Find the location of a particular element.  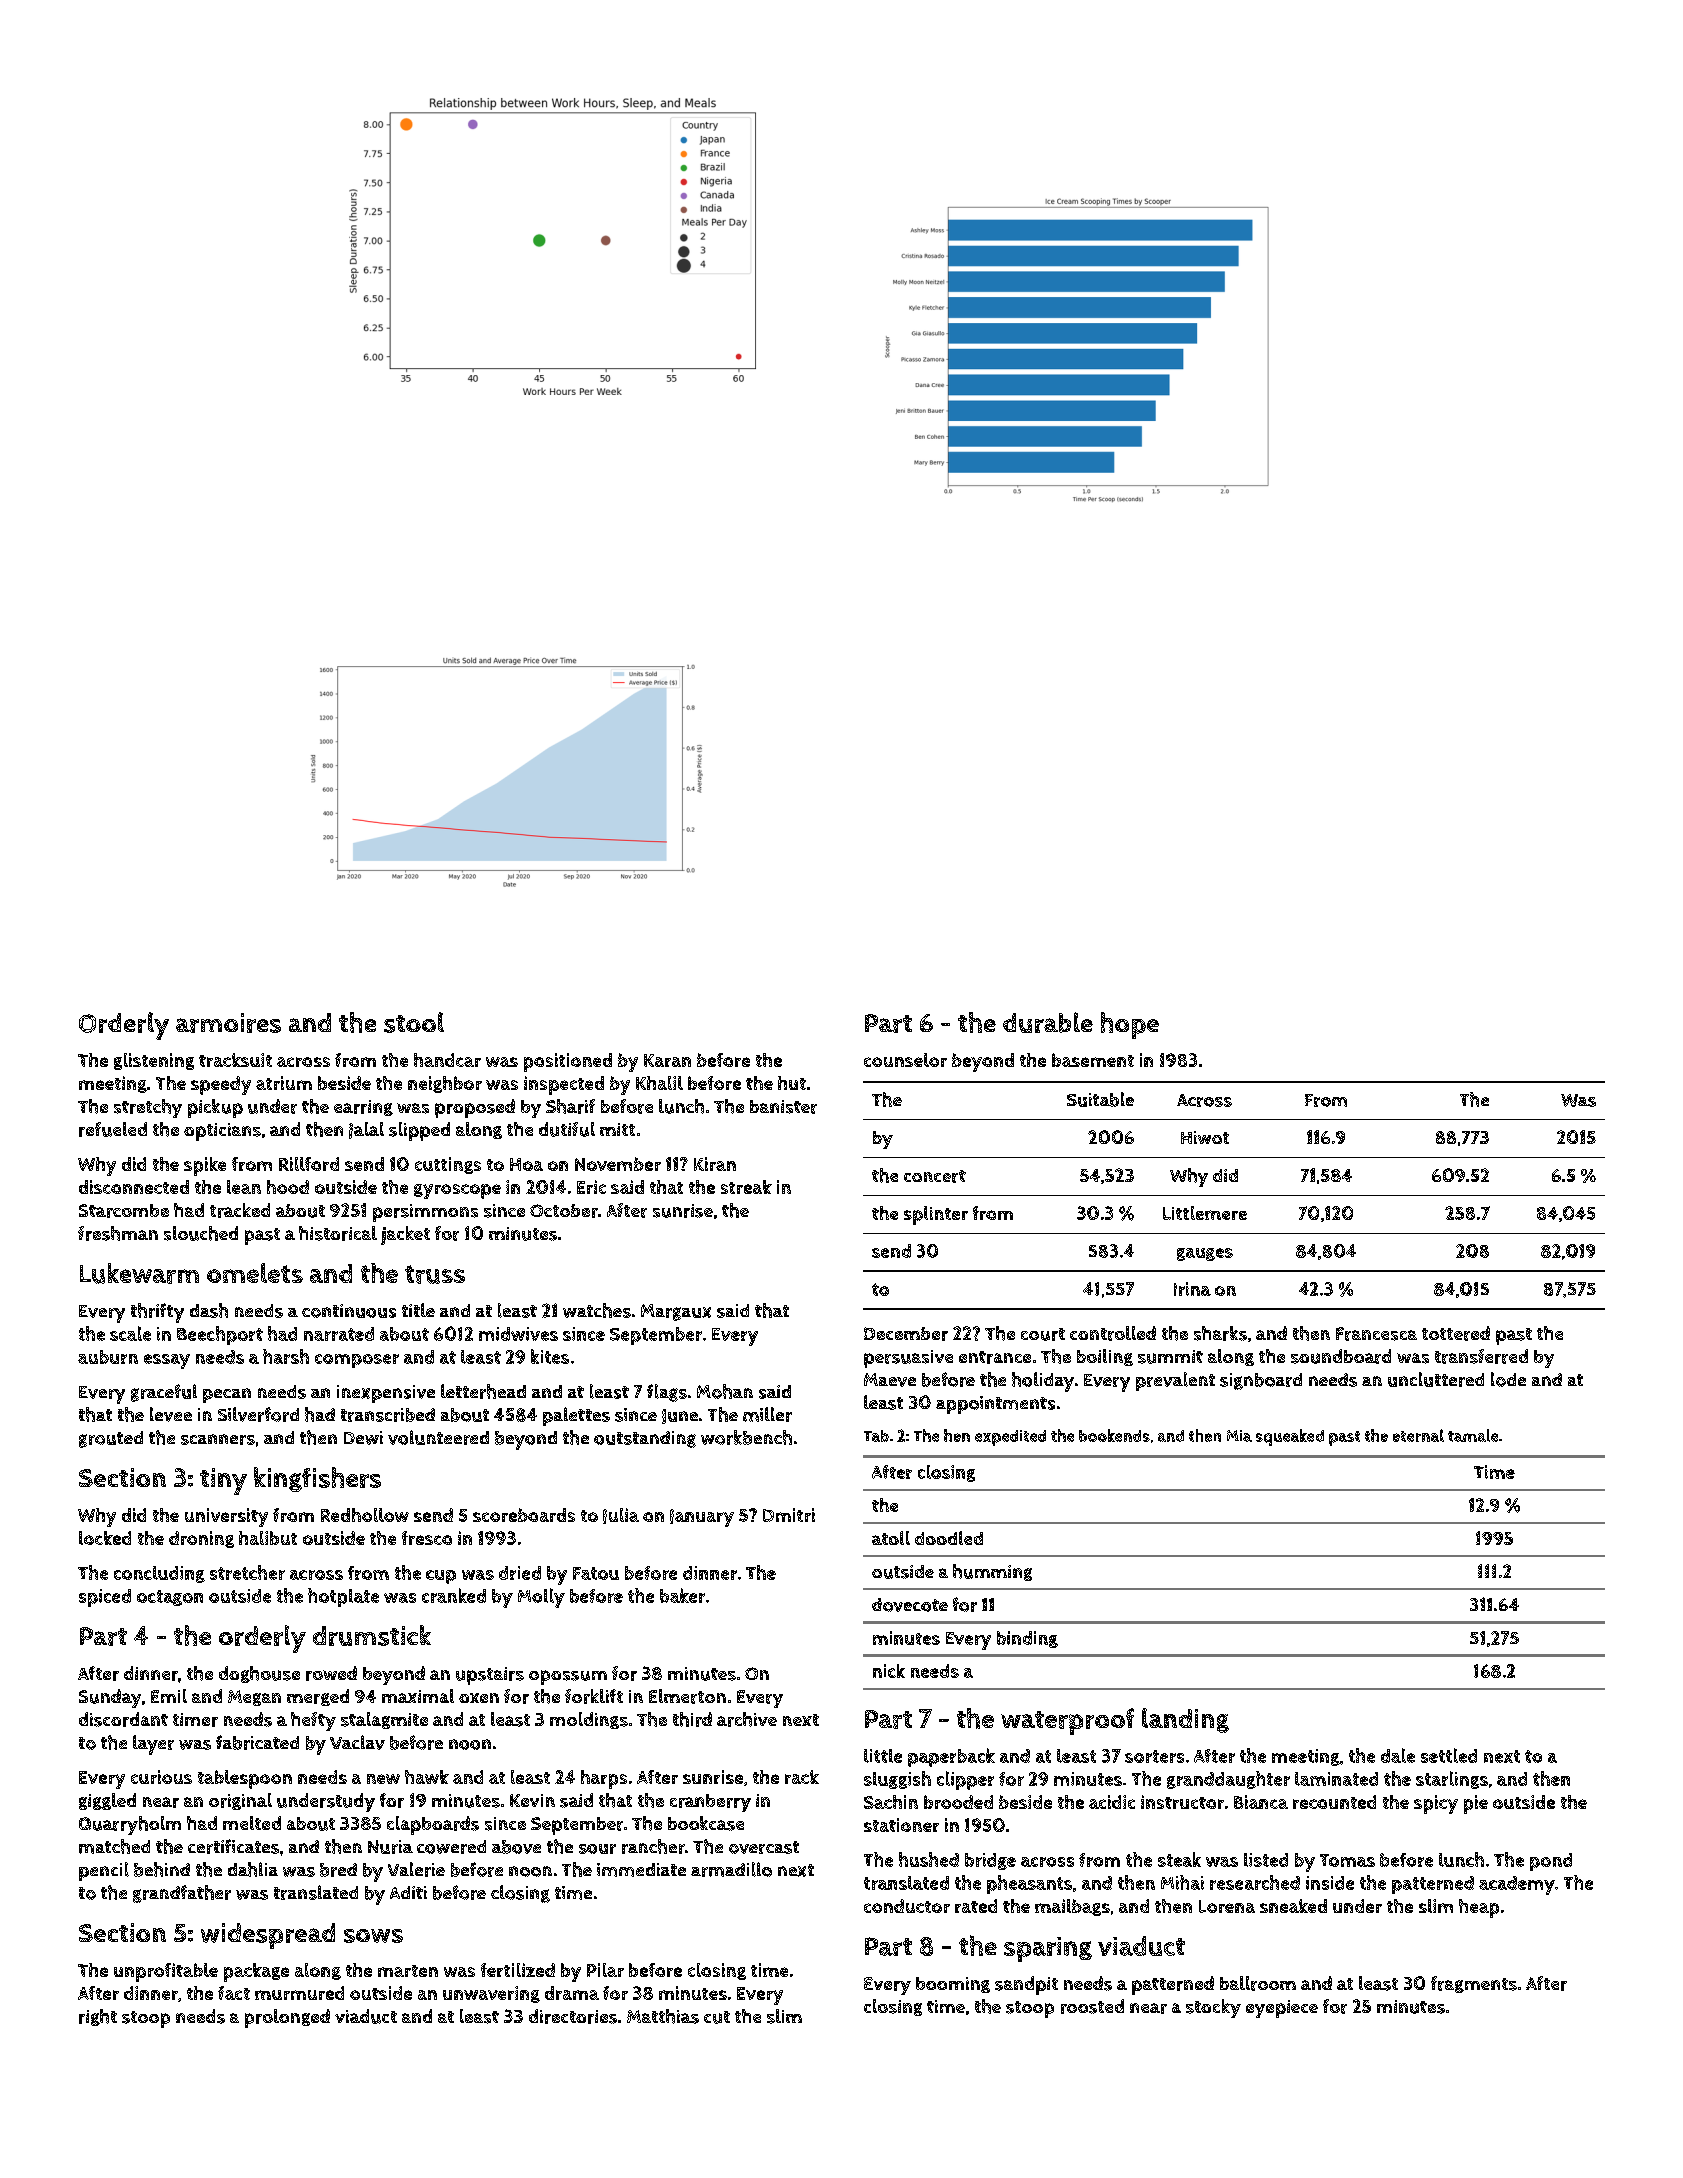

binding is located at coordinates (1027, 1639).
